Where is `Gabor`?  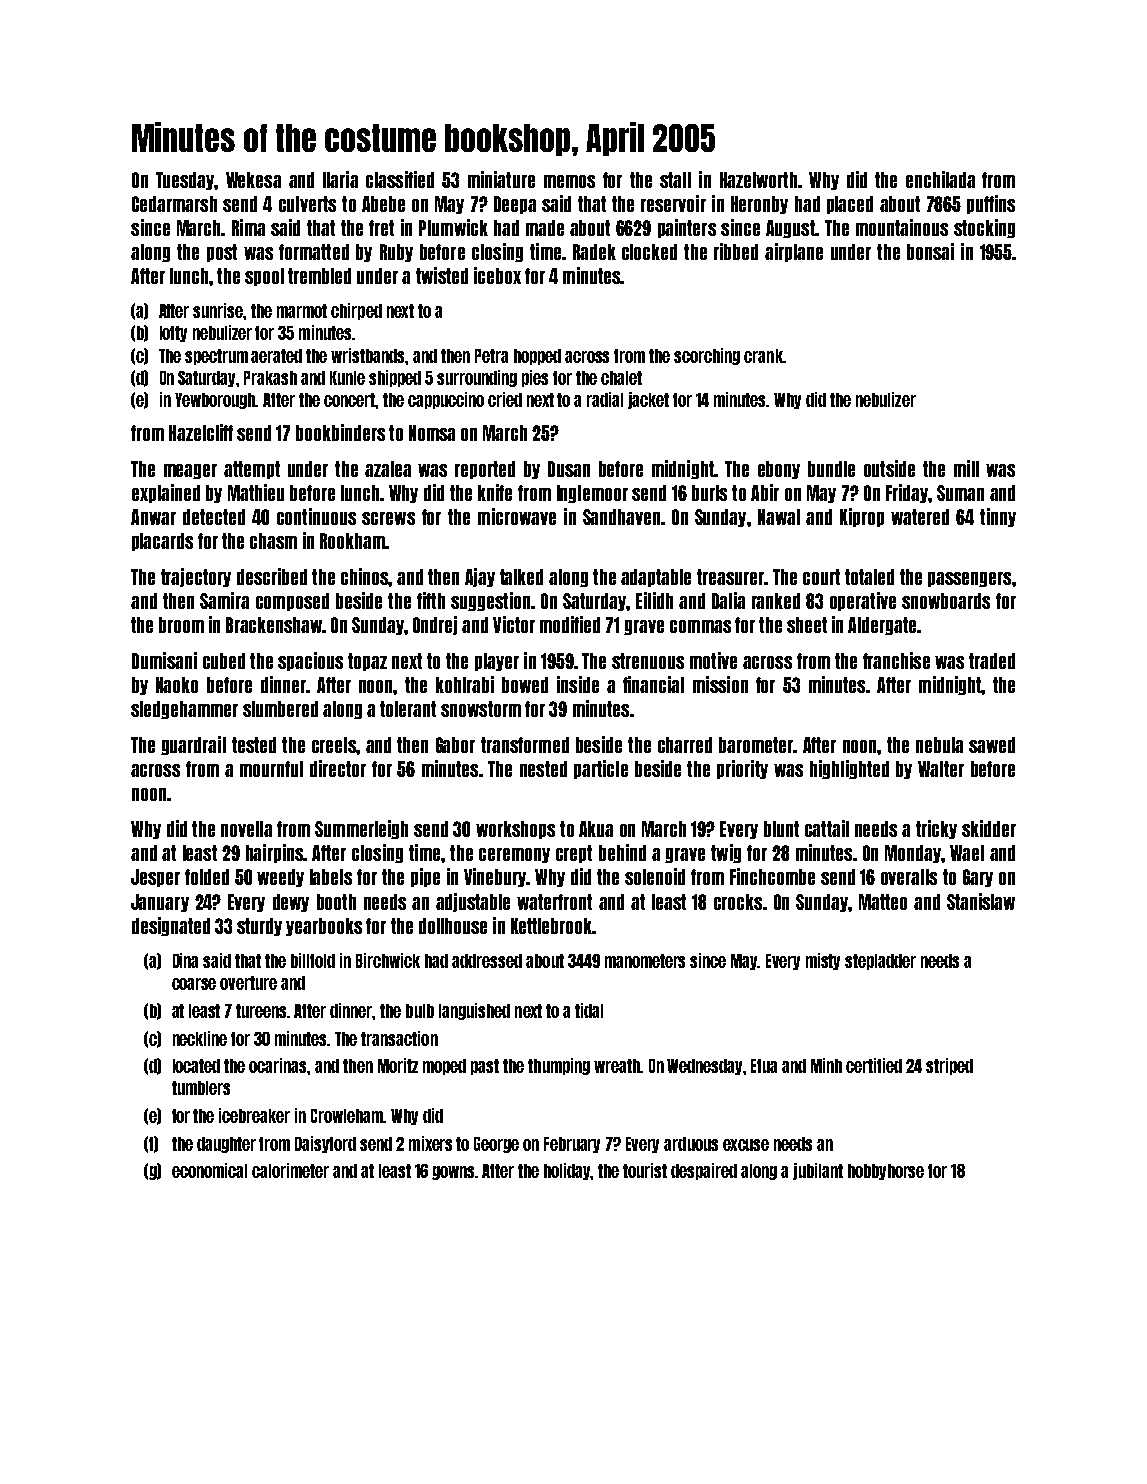
Gabor is located at coordinates (455, 745).
